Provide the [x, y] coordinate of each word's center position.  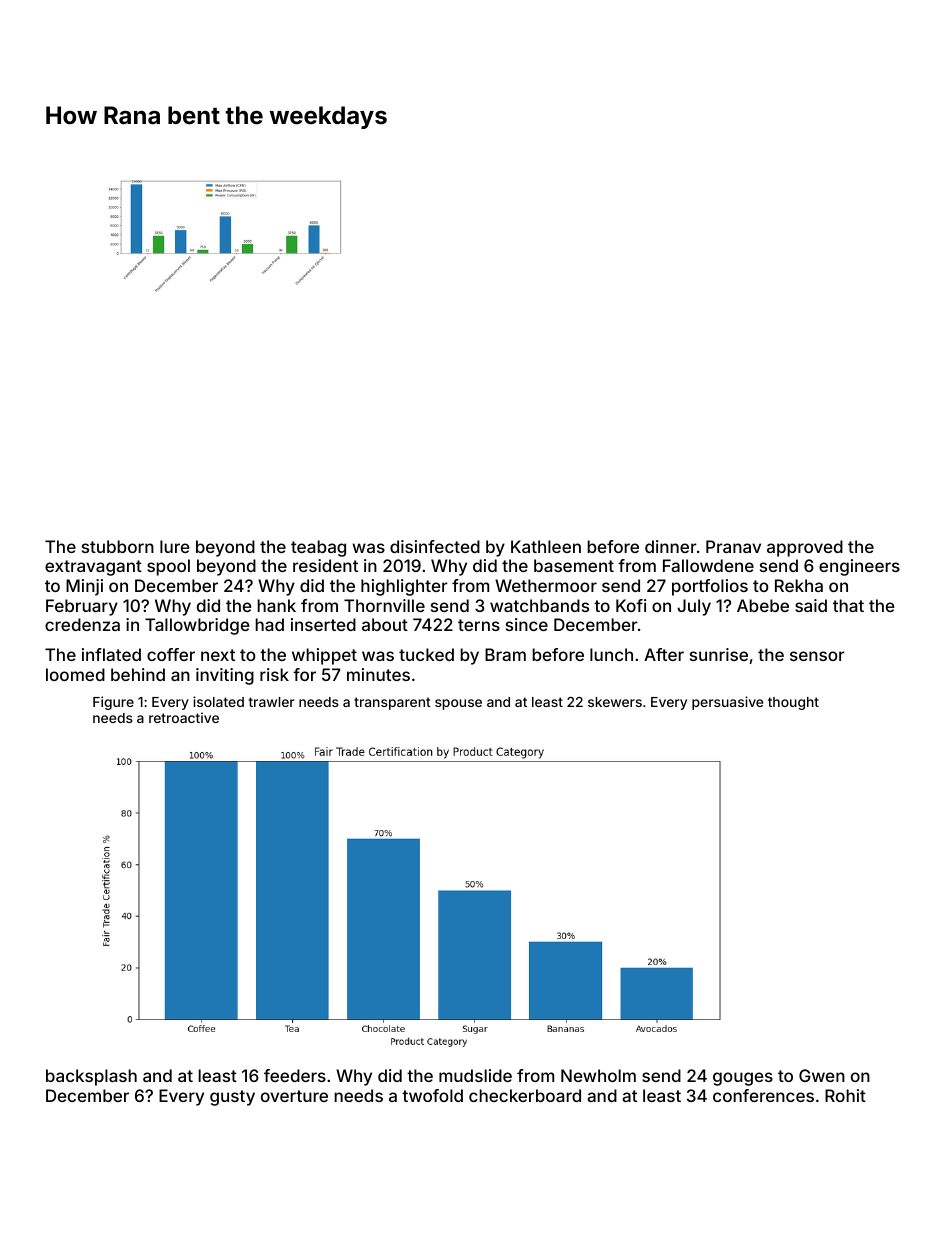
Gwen [822, 1075]
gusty [232, 1098]
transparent [392, 703]
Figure [113, 703]
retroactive [184, 717]
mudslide [475, 1075]
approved [805, 548]
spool [168, 567]
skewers [615, 702]
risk [274, 674]
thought [793, 703]
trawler [272, 702]
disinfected [435, 546]
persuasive [727, 703]
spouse [458, 704]
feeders [295, 1075]
